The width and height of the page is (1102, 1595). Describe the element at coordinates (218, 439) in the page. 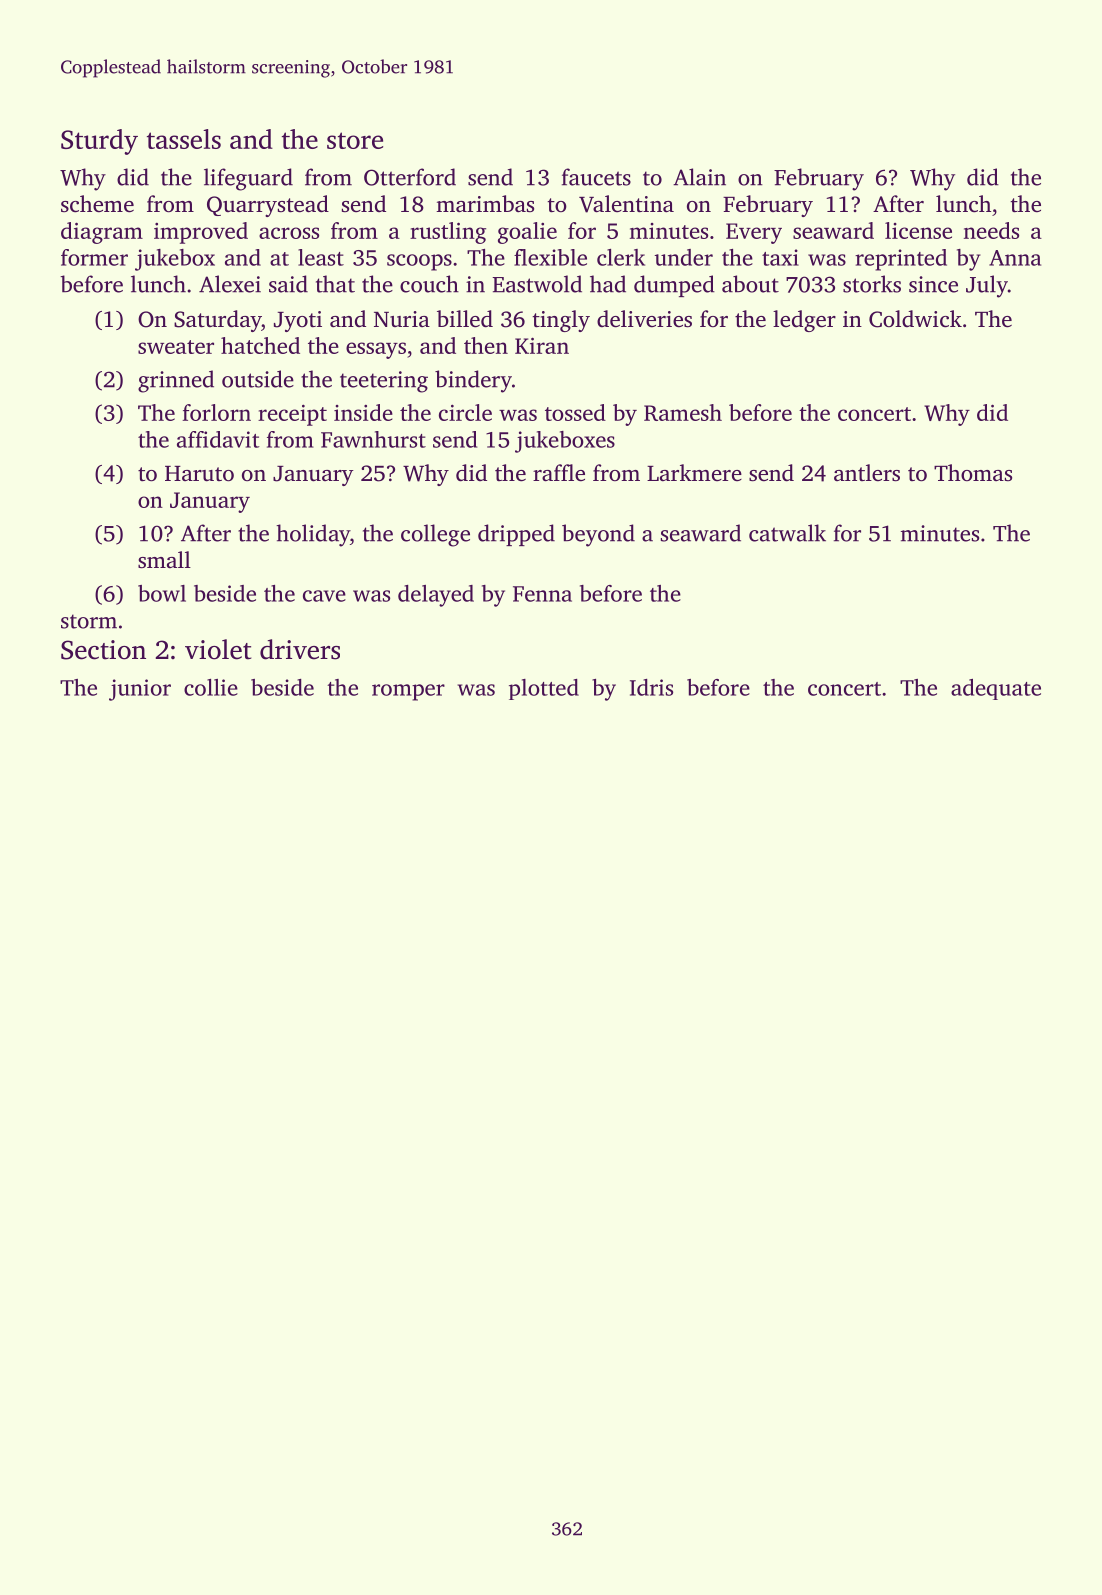

I see `affidavit` at that location.
